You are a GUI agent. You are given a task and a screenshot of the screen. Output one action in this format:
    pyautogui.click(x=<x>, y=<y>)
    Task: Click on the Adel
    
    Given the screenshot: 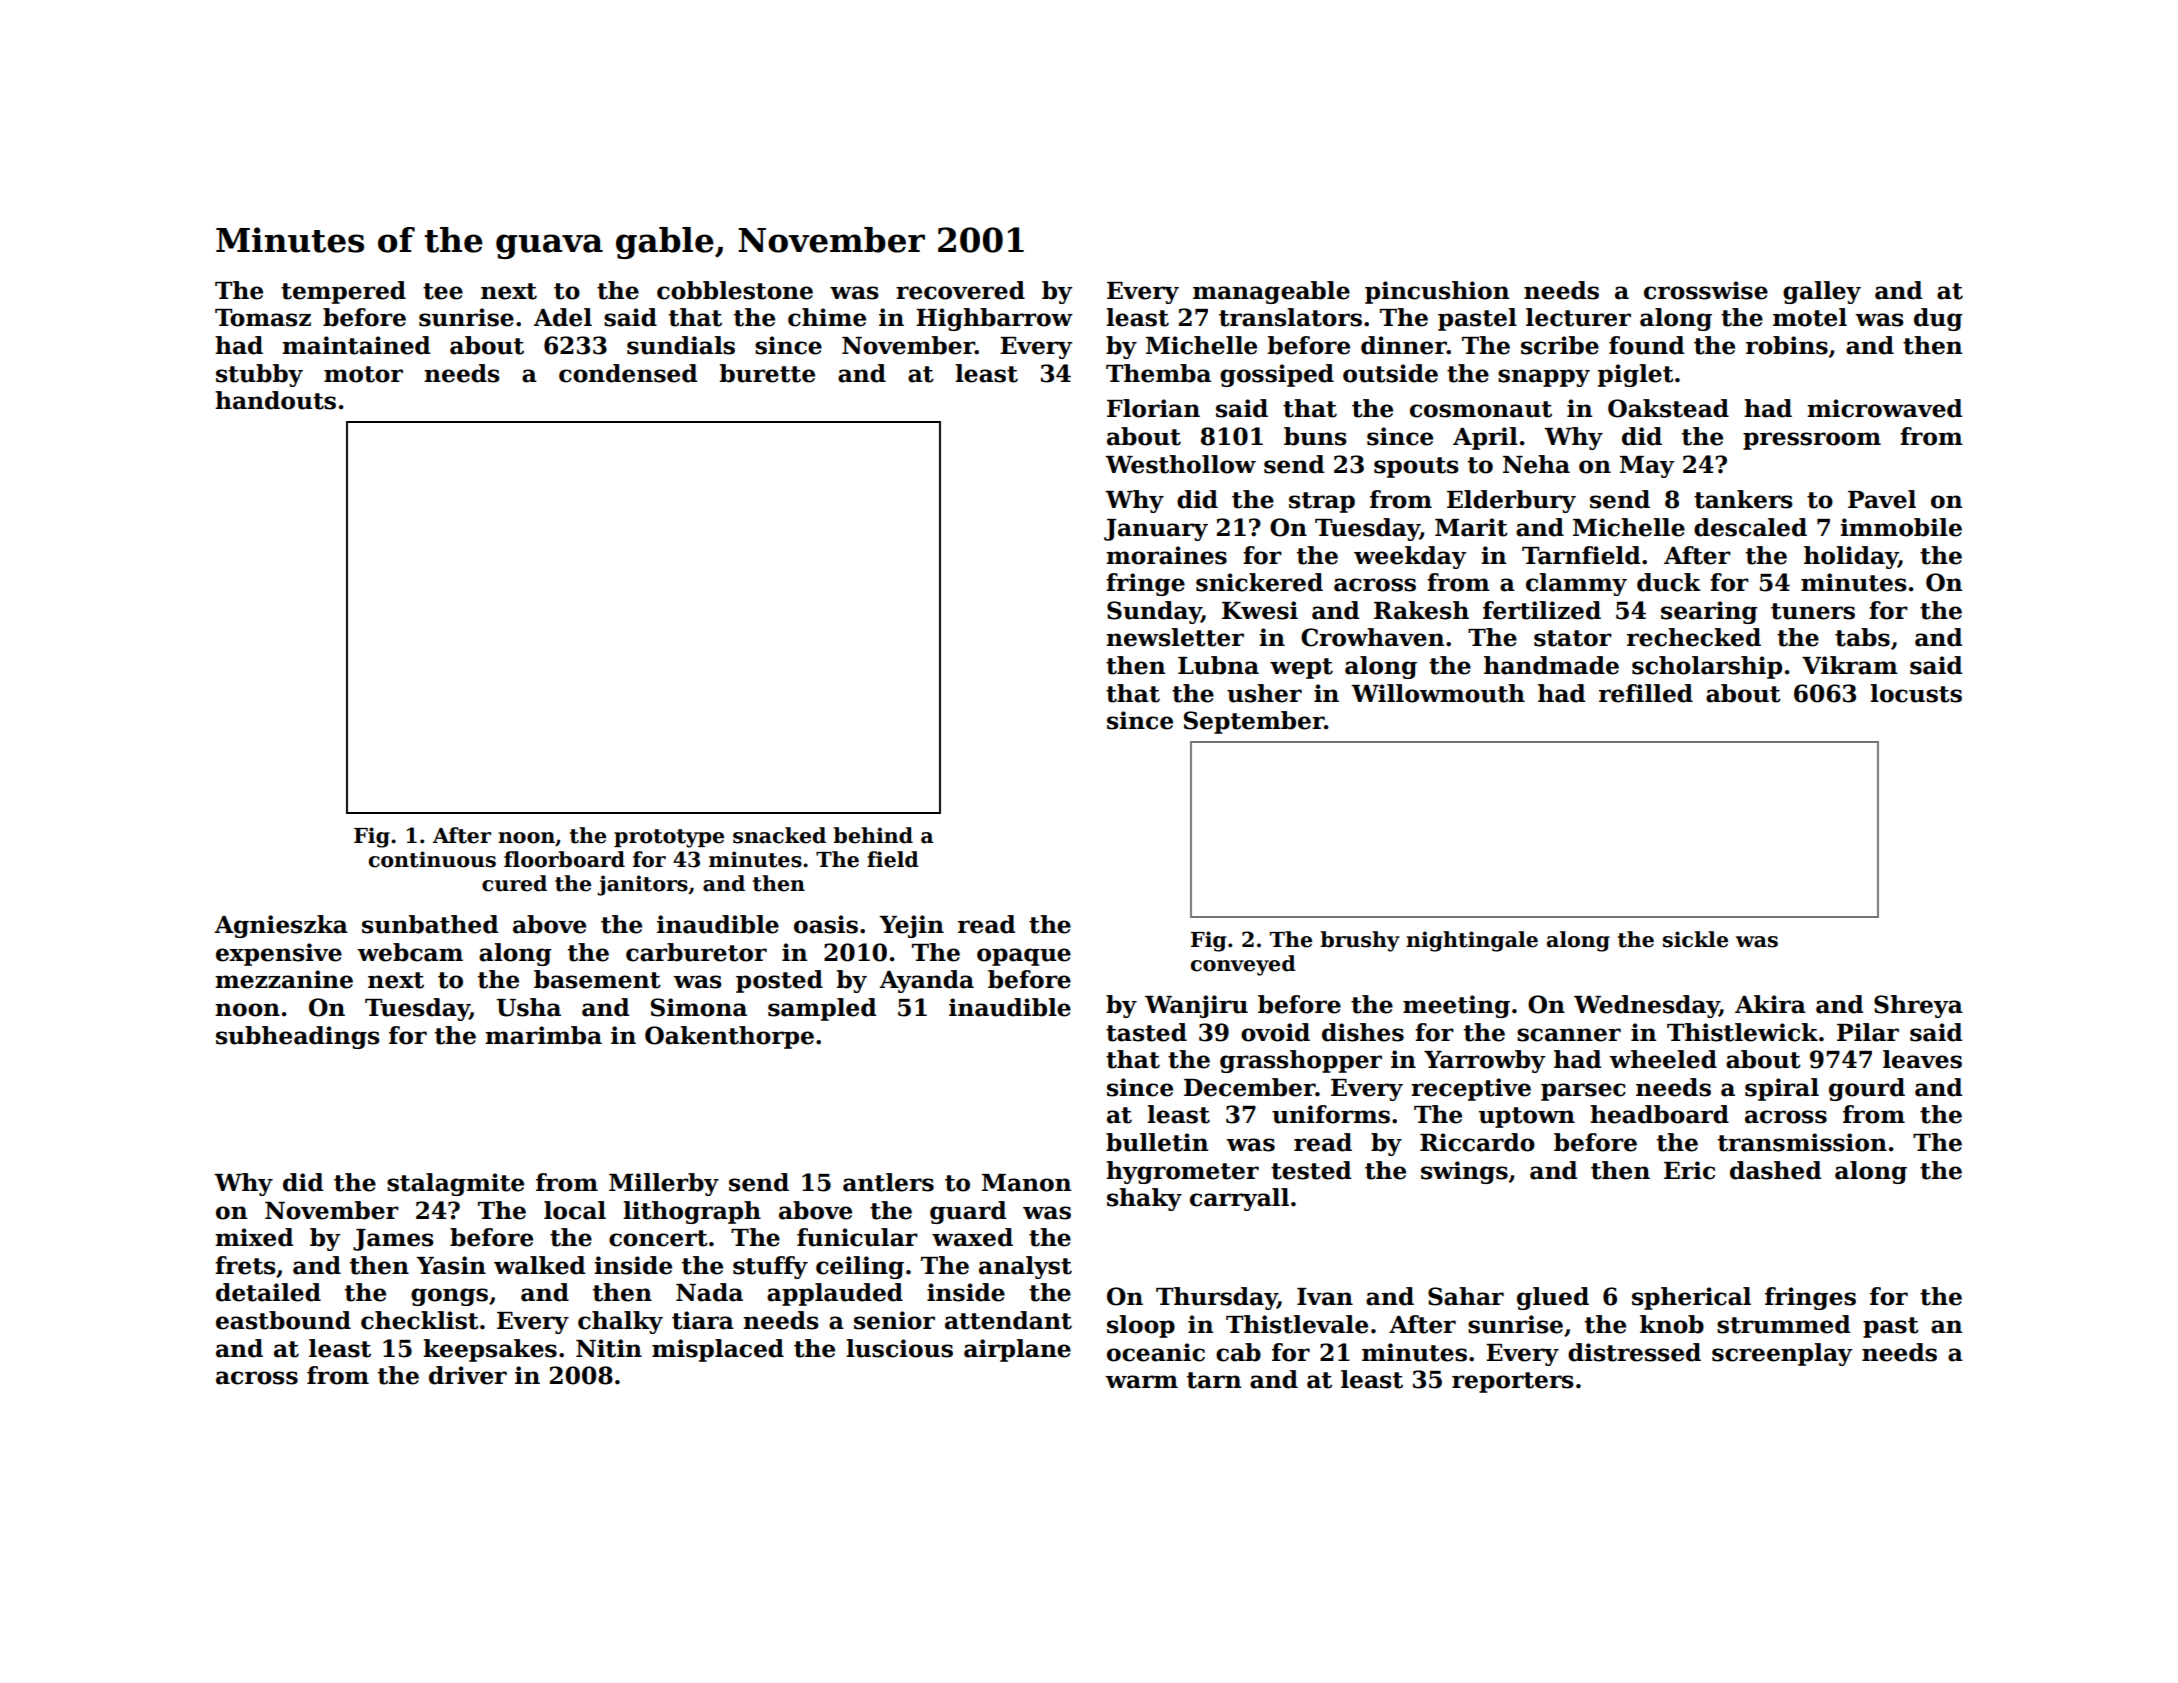 What is the action you would take?
    pyautogui.click(x=562, y=317)
